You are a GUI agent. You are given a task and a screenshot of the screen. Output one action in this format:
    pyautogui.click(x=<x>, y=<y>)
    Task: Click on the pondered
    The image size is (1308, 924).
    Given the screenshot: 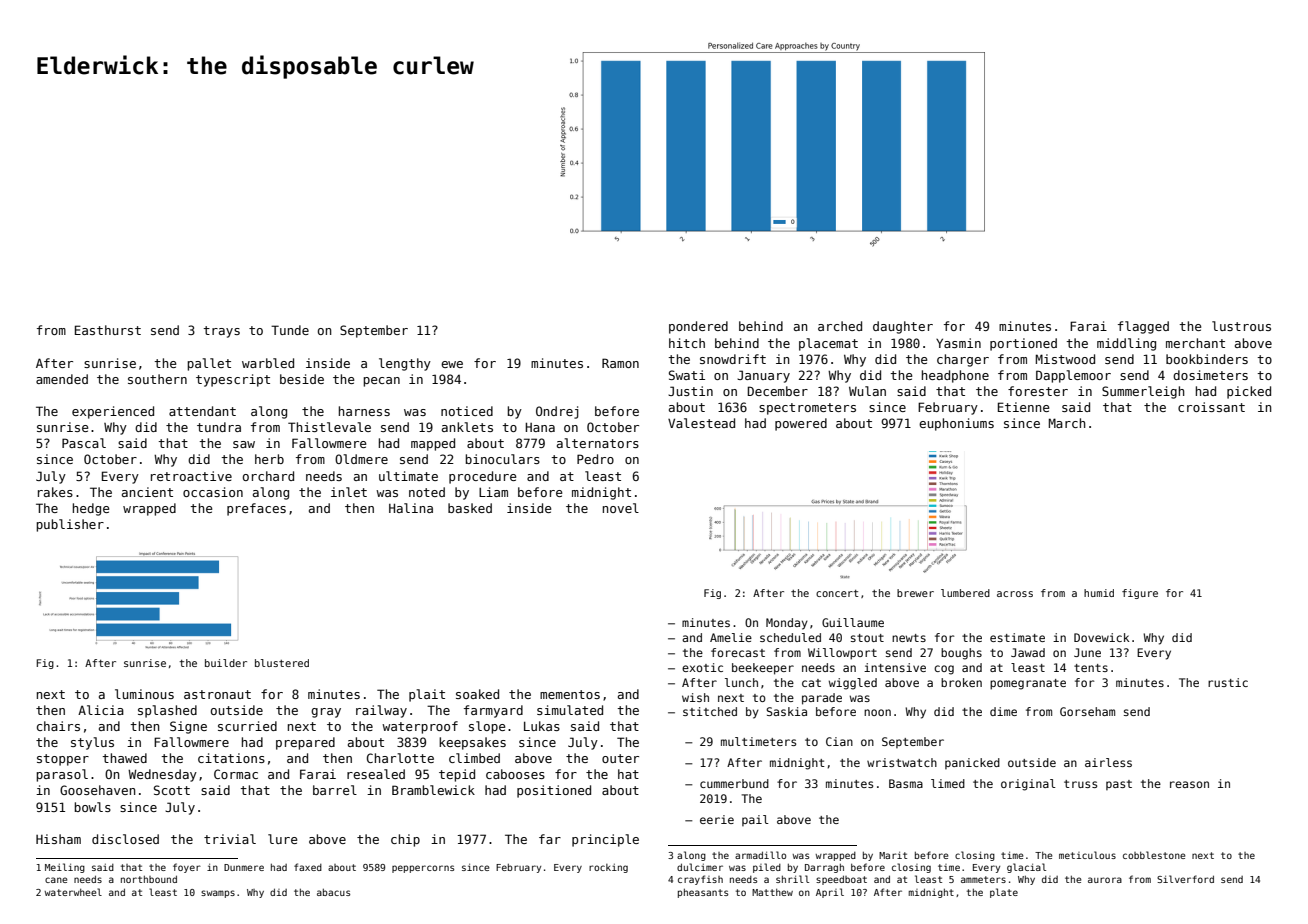 What is the action you would take?
    pyautogui.click(x=698, y=327)
